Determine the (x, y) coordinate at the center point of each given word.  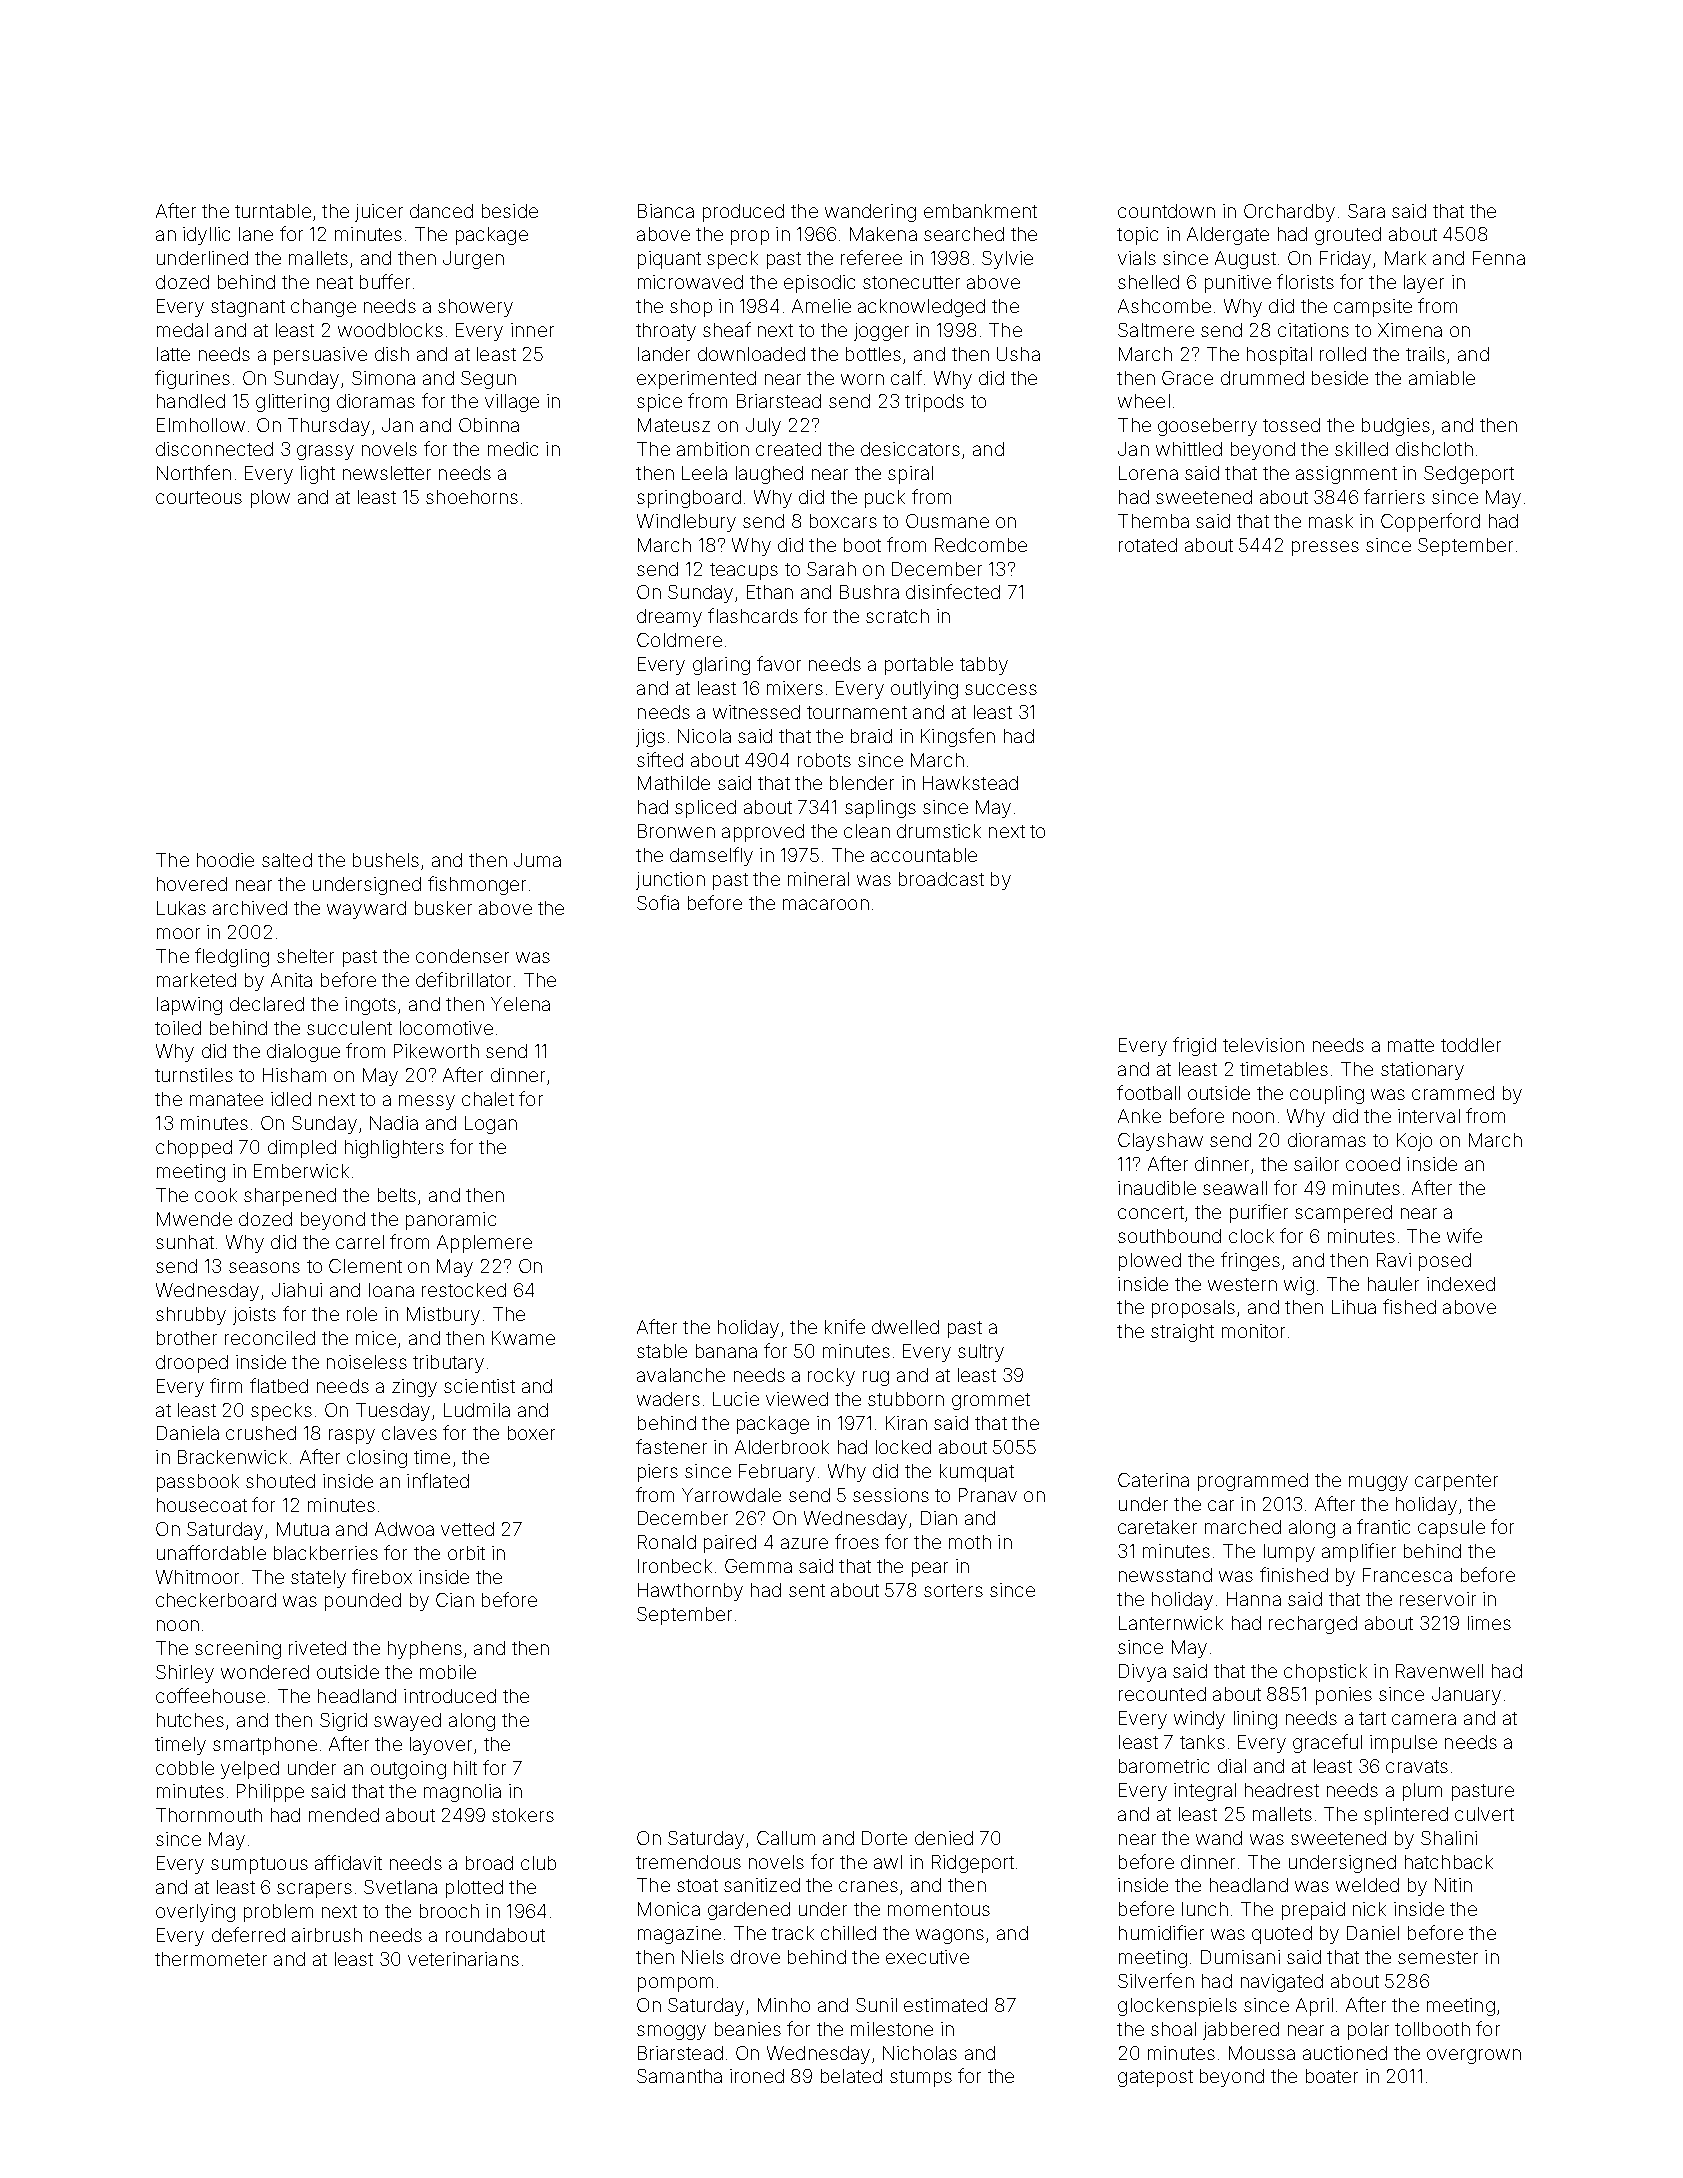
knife (845, 1326)
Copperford (1430, 522)
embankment (980, 211)
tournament (857, 712)
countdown (1166, 211)
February (777, 1473)
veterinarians (463, 1959)
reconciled (270, 1338)
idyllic (206, 236)
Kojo (1414, 1142)
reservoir (1438, 1599)
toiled (178, 1028)
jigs (650, 738)
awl (888, 1862)
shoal (1173, 2029)
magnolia (462, 1793)
